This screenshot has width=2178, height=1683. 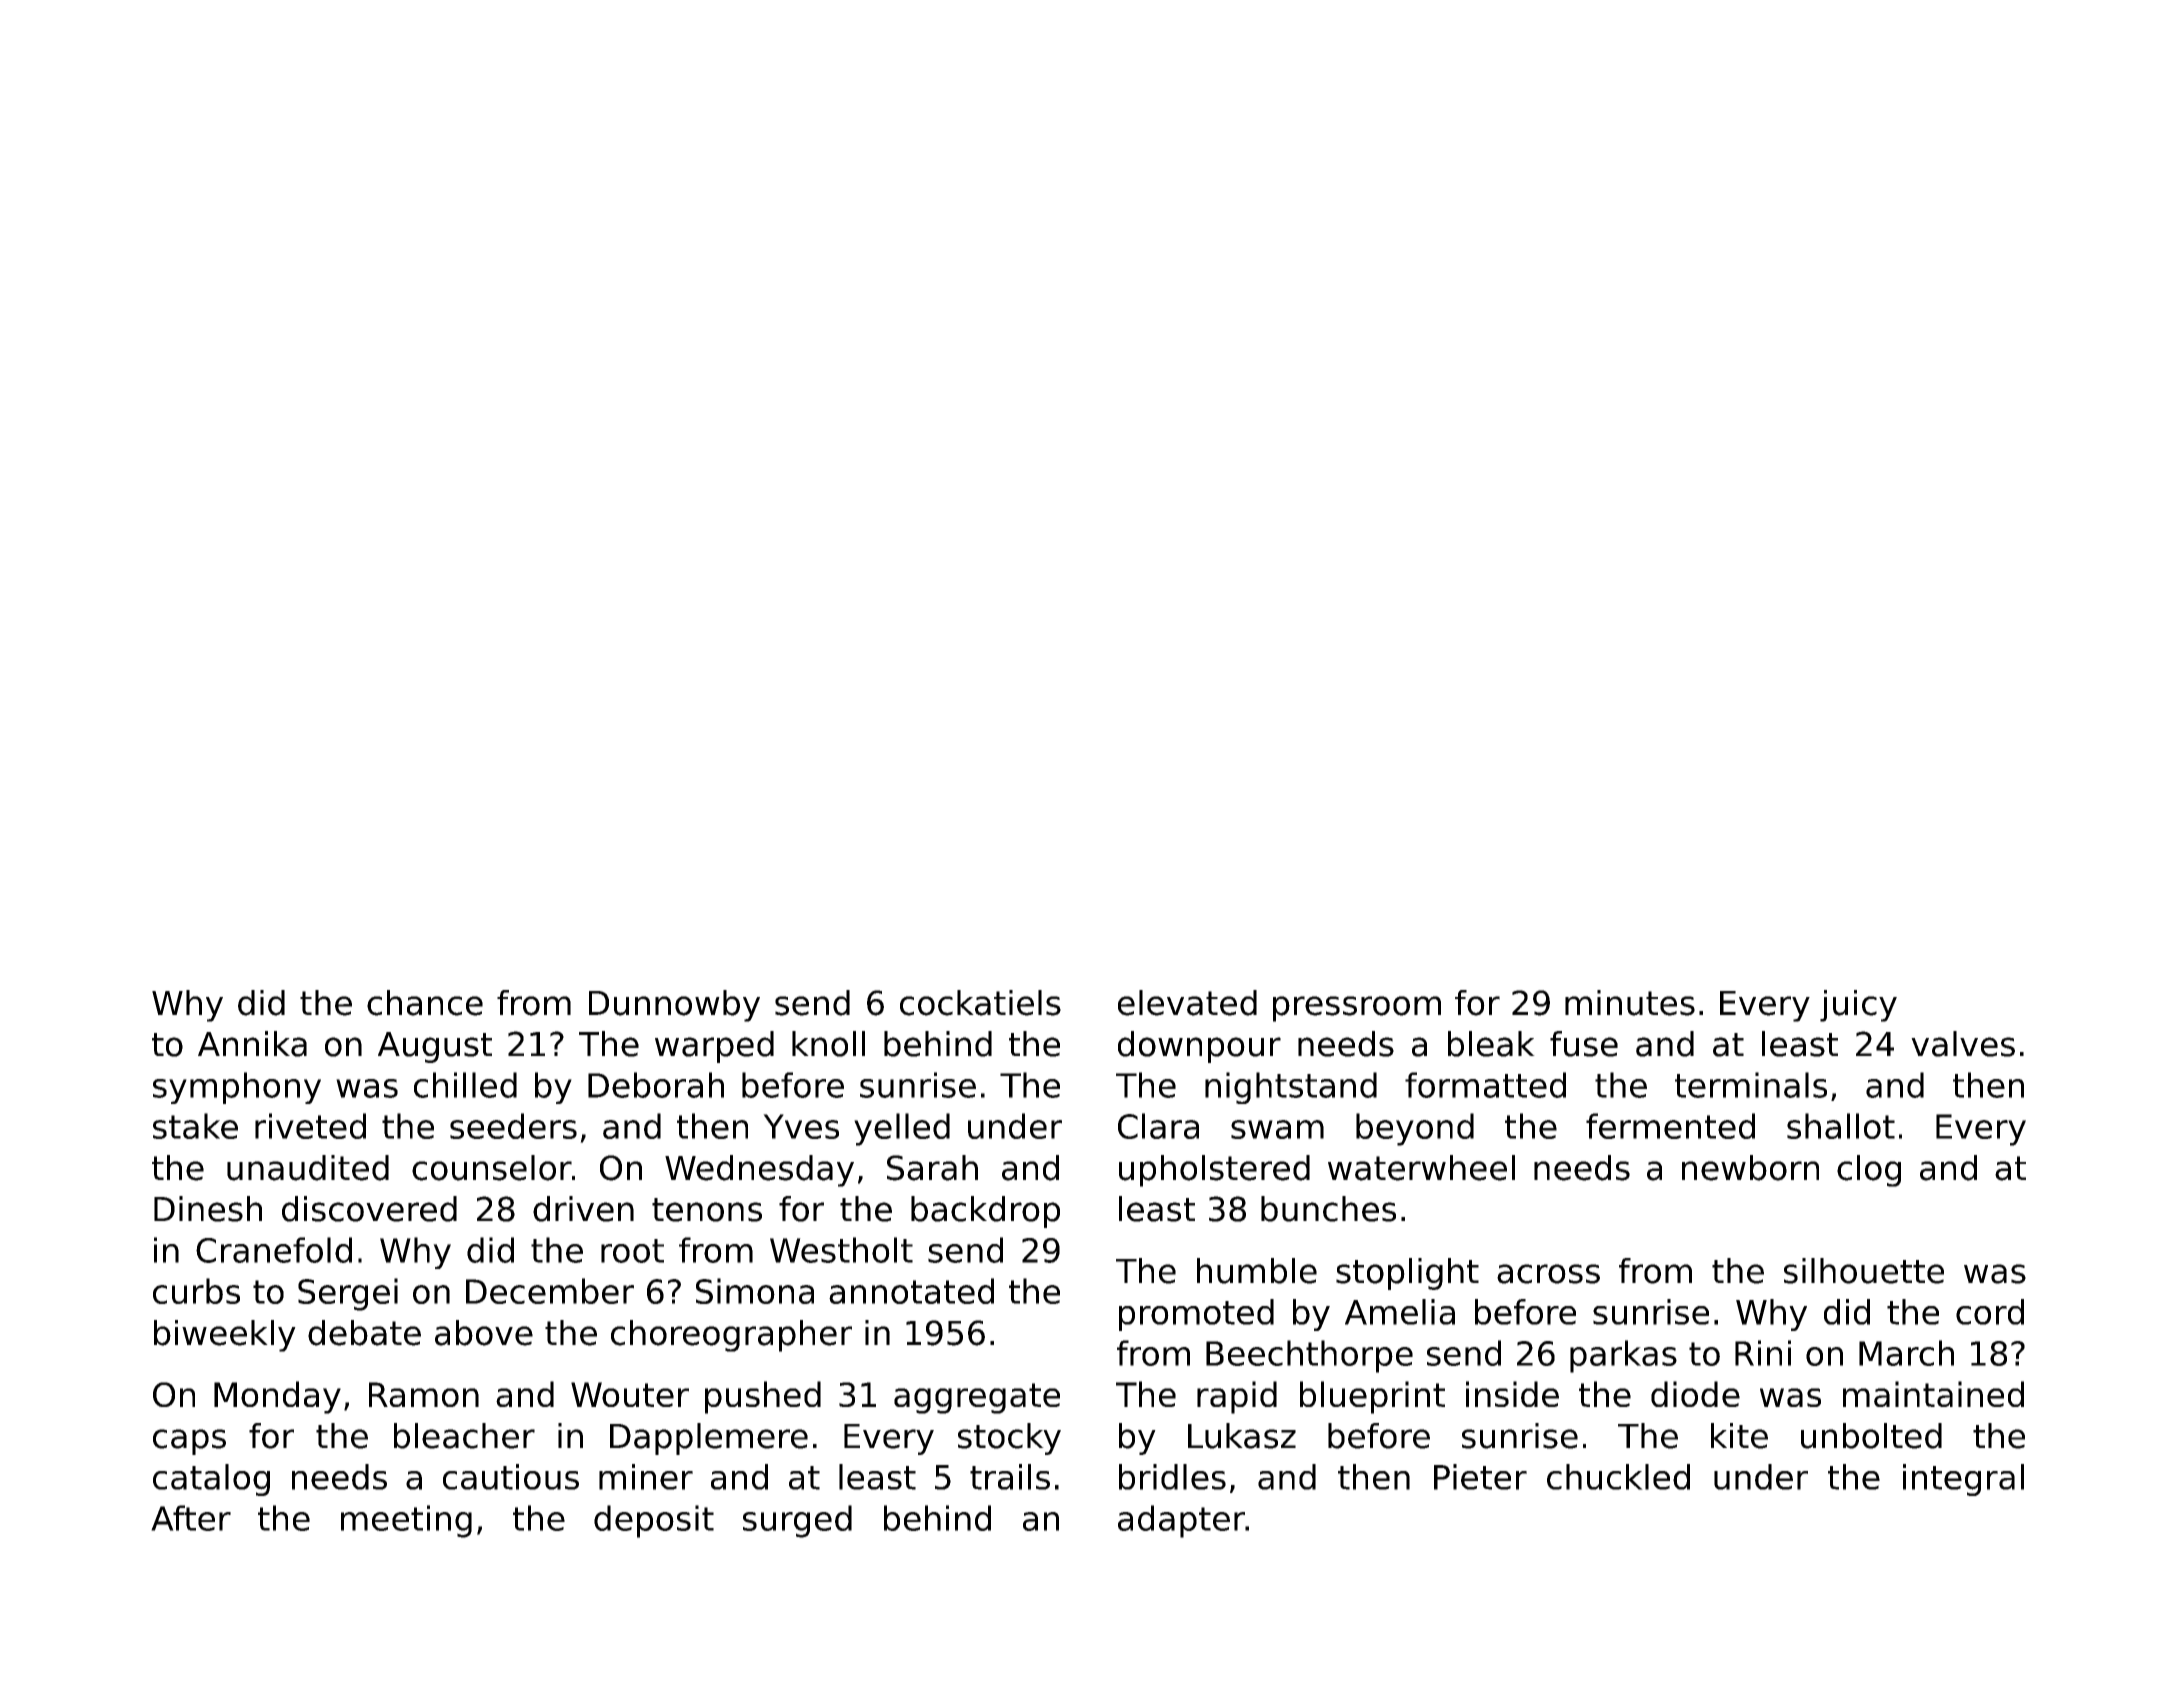 I want to click on bleacher, so click(x=464, y=1436).
